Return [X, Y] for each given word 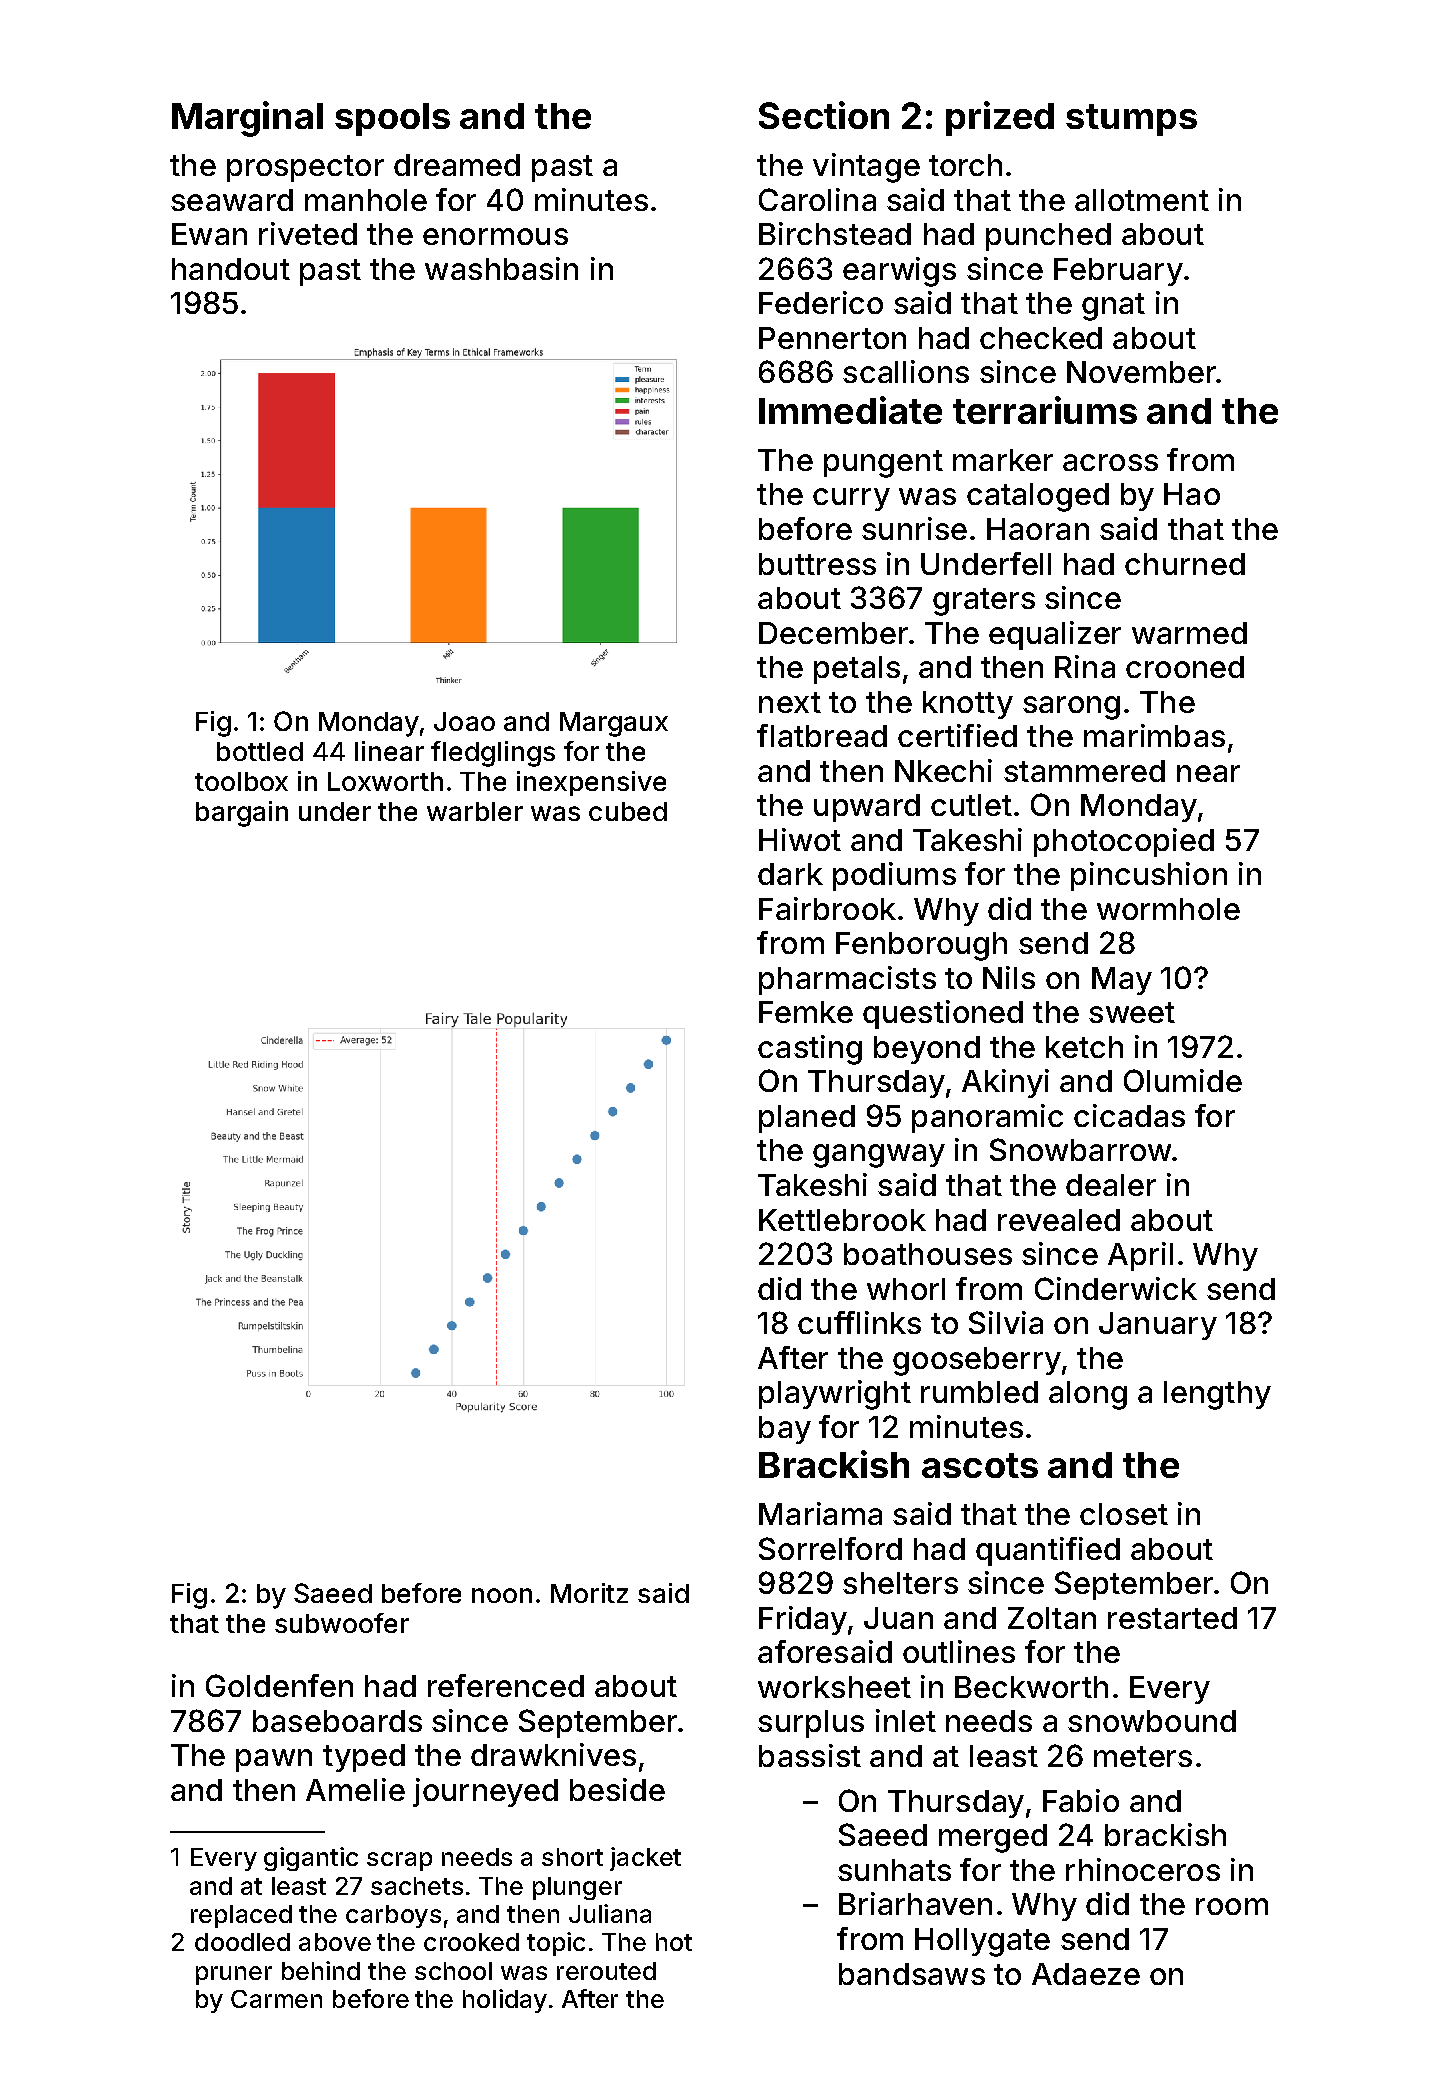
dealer [1111, 1185]
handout [231, 269]
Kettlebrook [842, 1220]
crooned [1185, 667]
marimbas [1154, 735]
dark [790, 874]
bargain [242, 814]
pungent [883, 464]
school [453, 1971]
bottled [260, 751]
